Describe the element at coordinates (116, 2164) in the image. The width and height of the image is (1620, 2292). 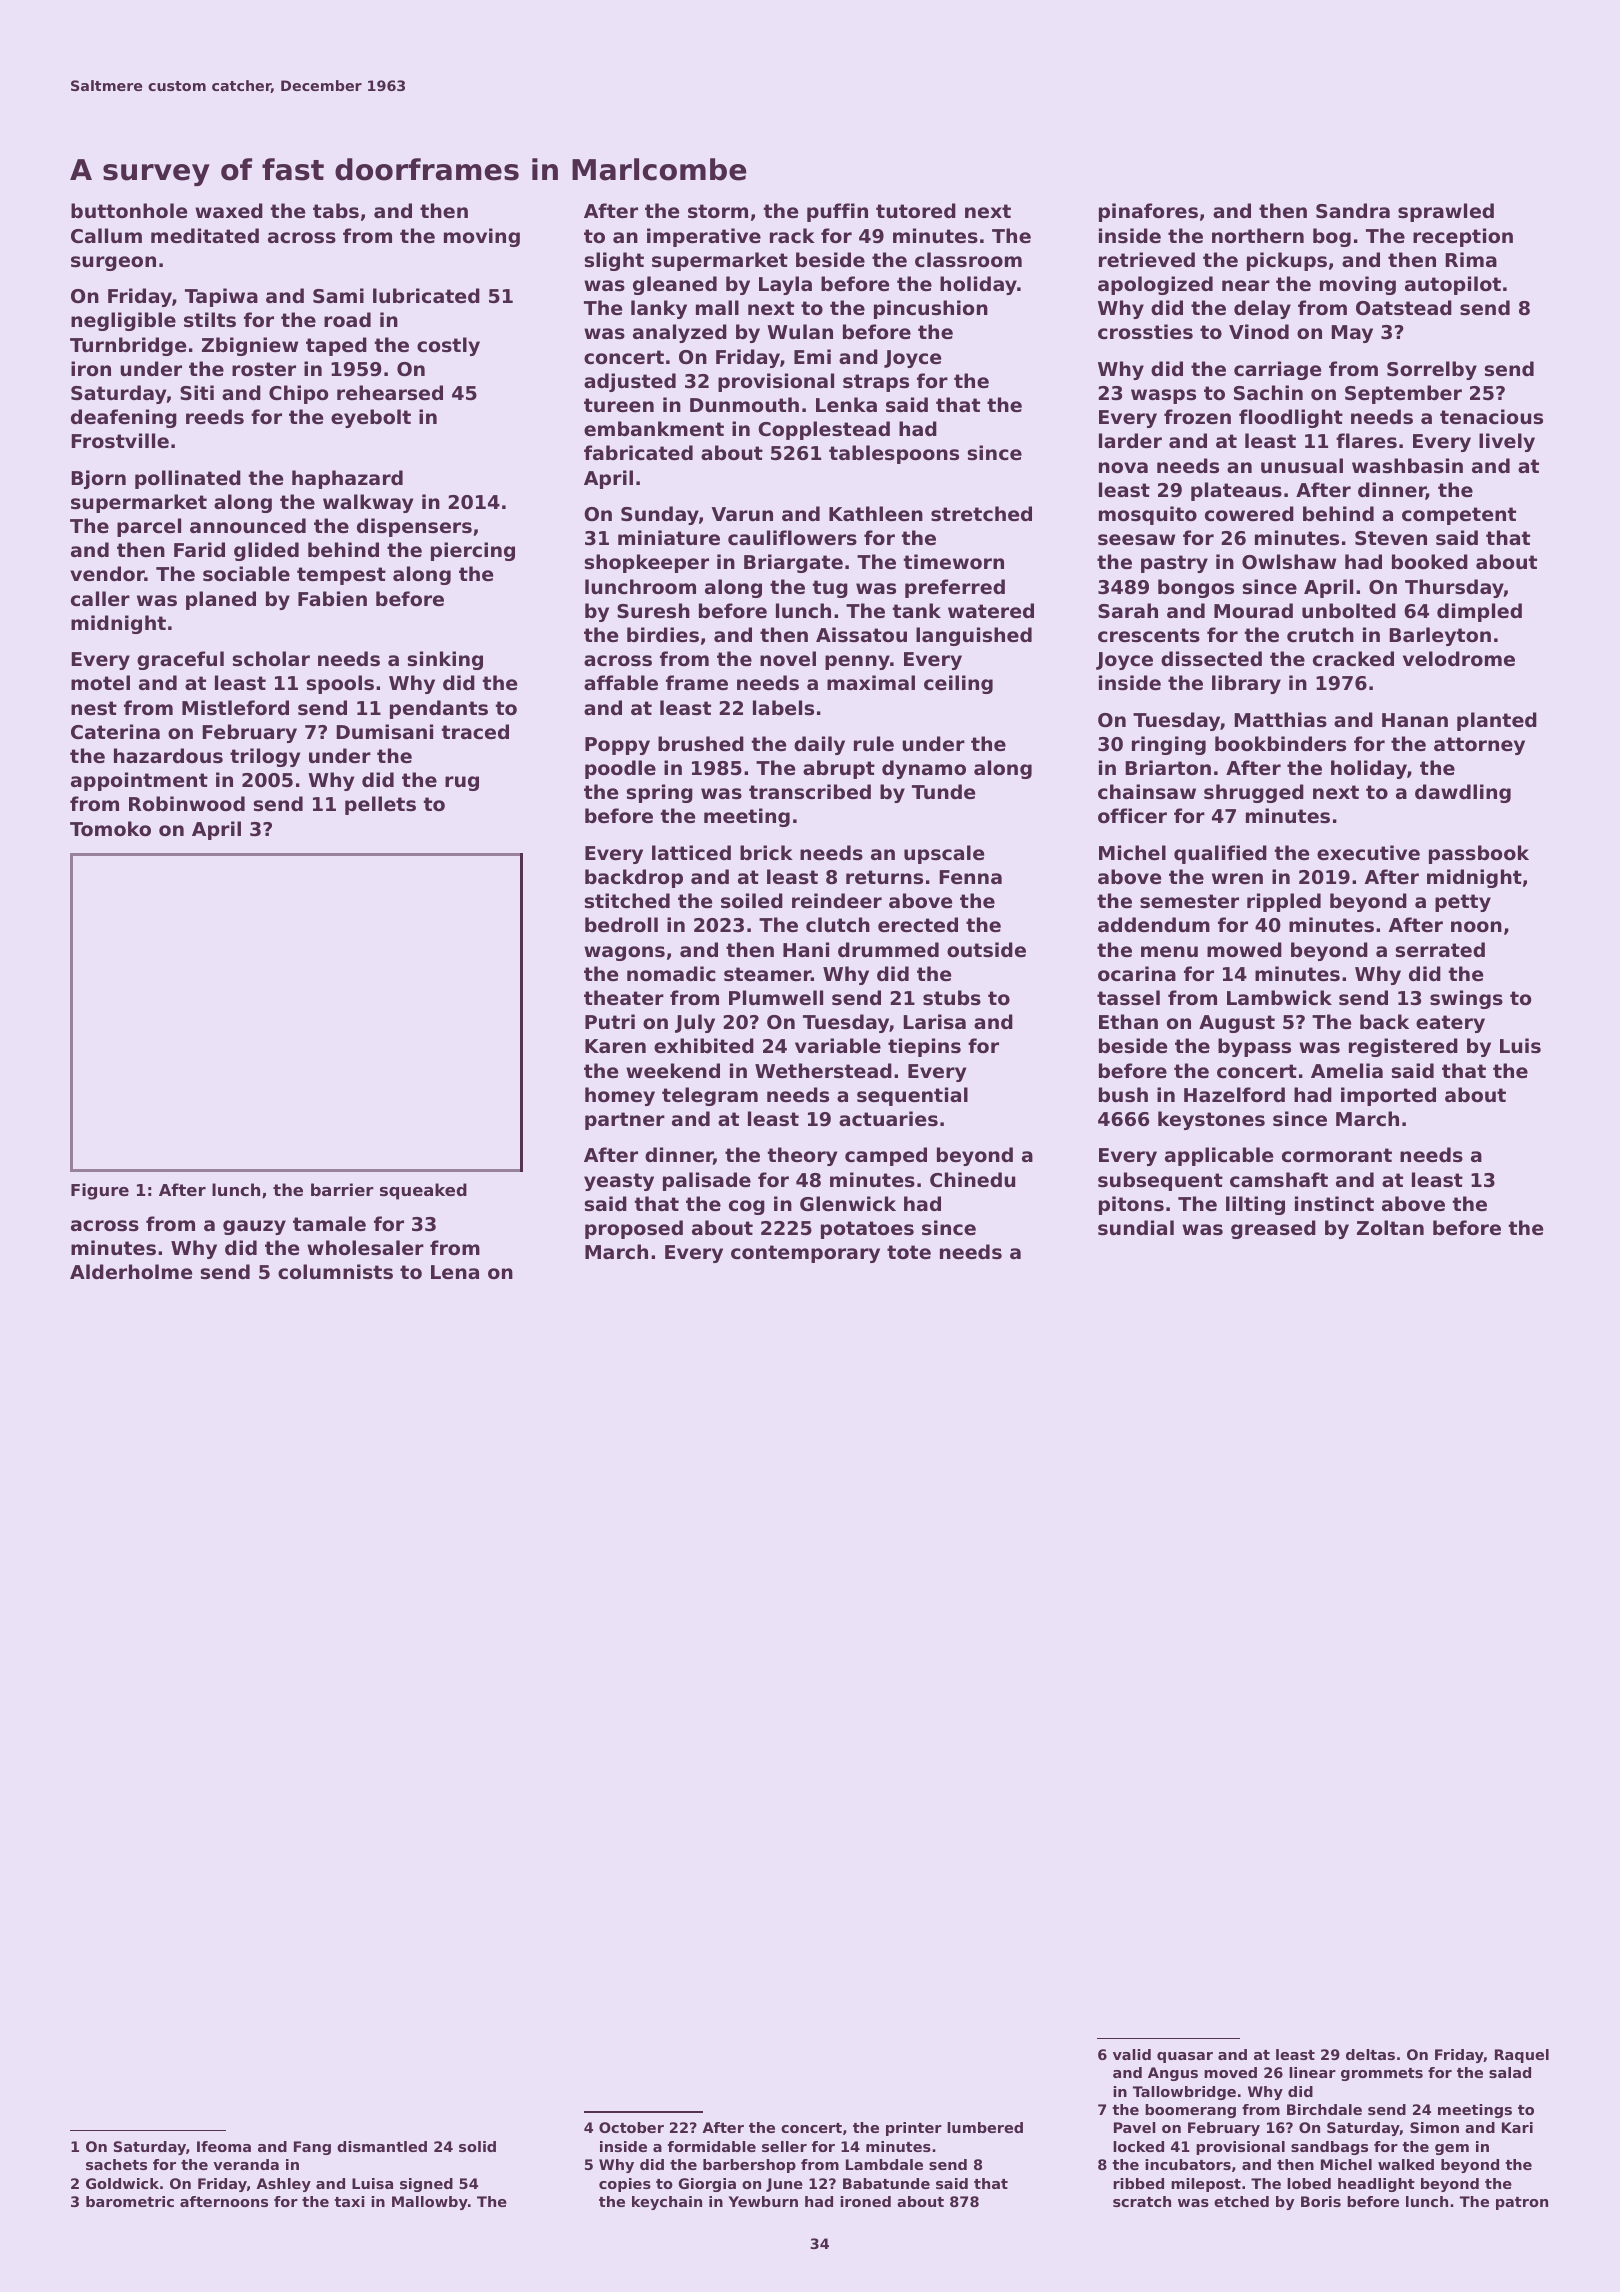
I see `sachets` at that location.
